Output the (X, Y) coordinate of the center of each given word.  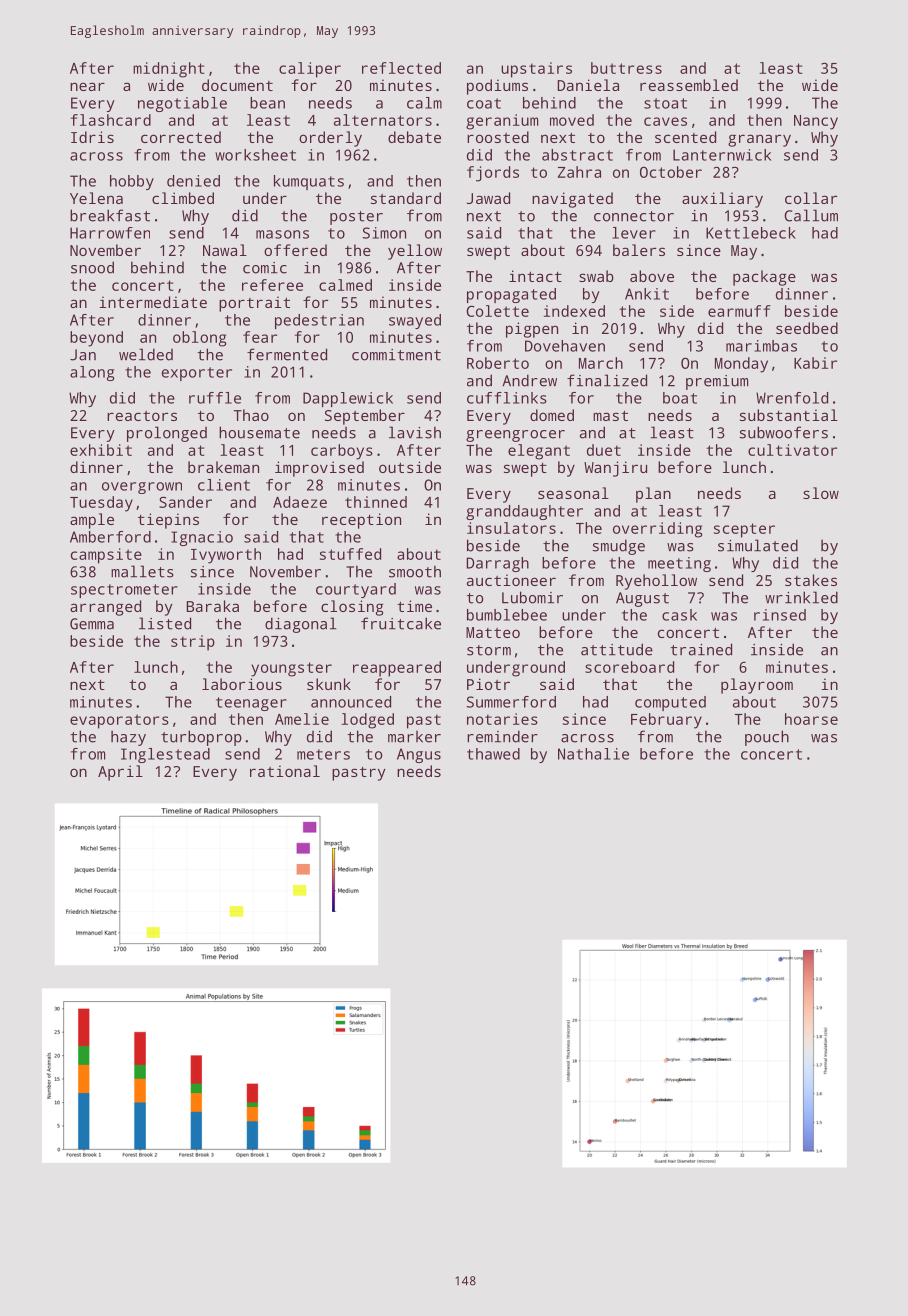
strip (193, 643)
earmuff (739, 311)
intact (535, 276)
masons (282, 234)
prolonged (167, 434)
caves (665, 121)
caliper (310, 70)
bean (267, 103)
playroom (757, 686)
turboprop (201, 738)
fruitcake (401, 623)
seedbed (807, 328)
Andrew (529, 380)
